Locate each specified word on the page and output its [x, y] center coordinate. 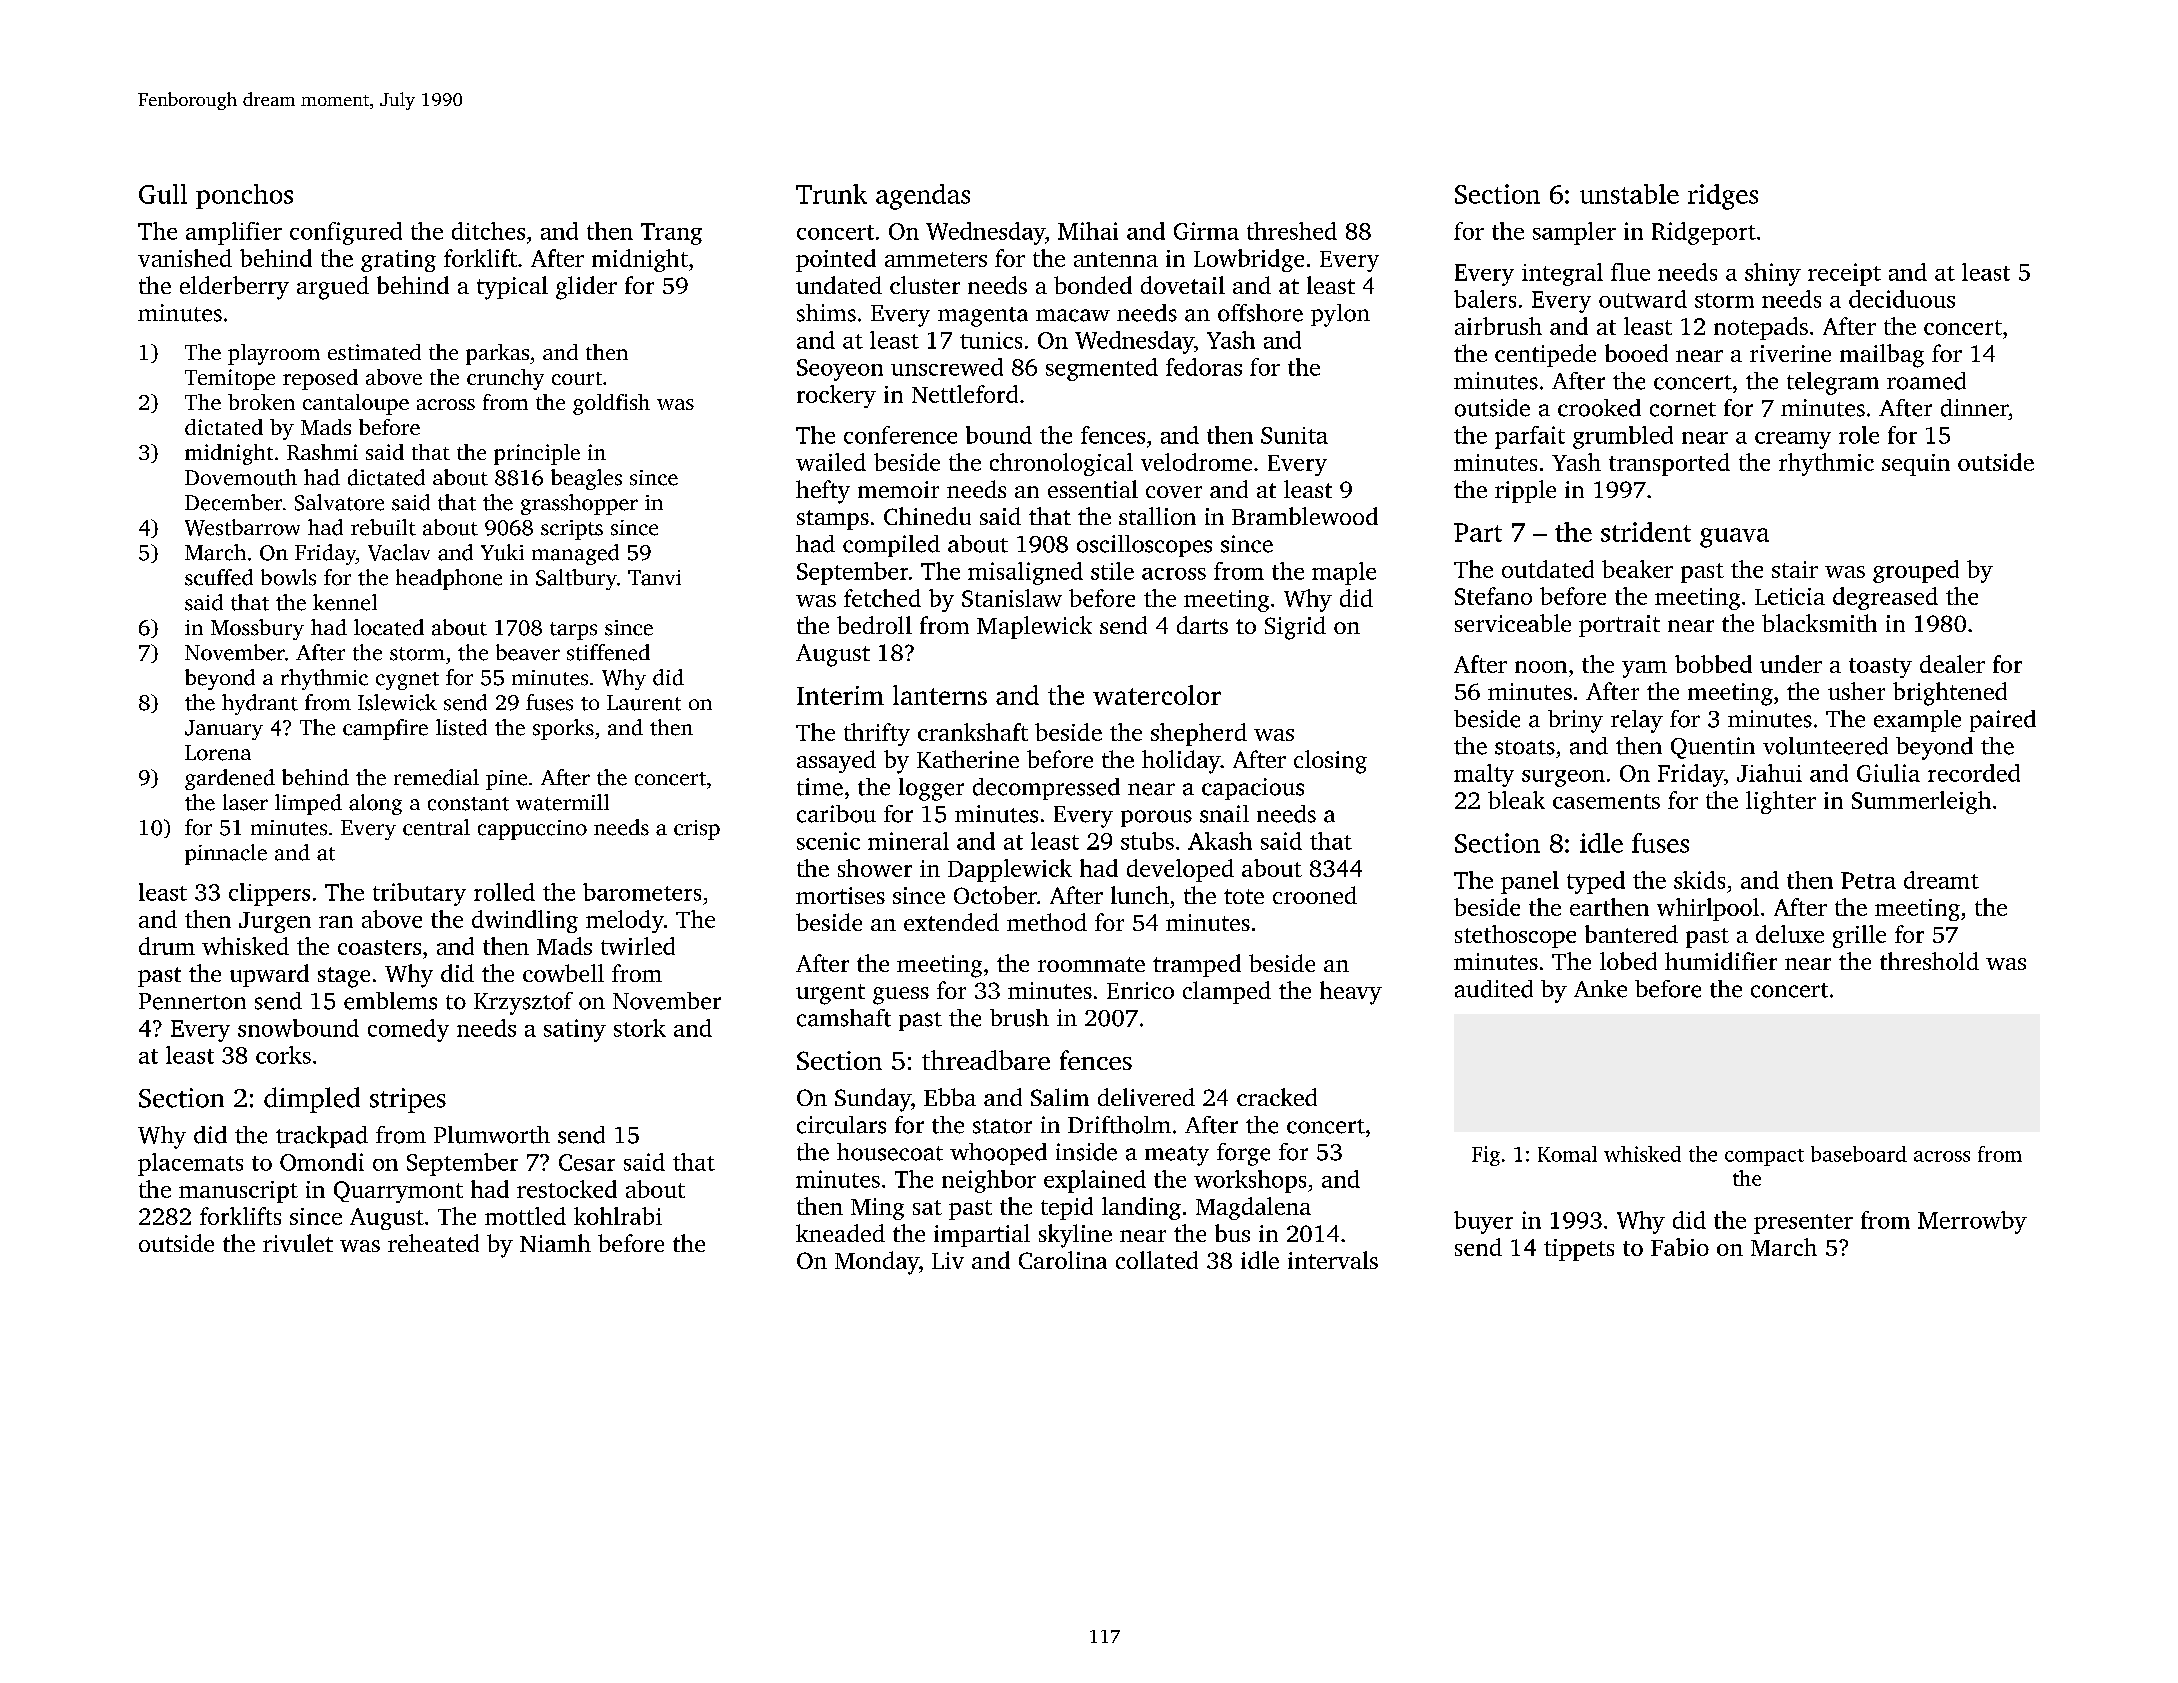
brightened [1950, 694]
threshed [1292, 231]
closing [1330, 762]
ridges [1723, 197]
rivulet [298, 1243]
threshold [1929, 961]
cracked [1277, 1097]
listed [461, 727]
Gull [163, 194]
